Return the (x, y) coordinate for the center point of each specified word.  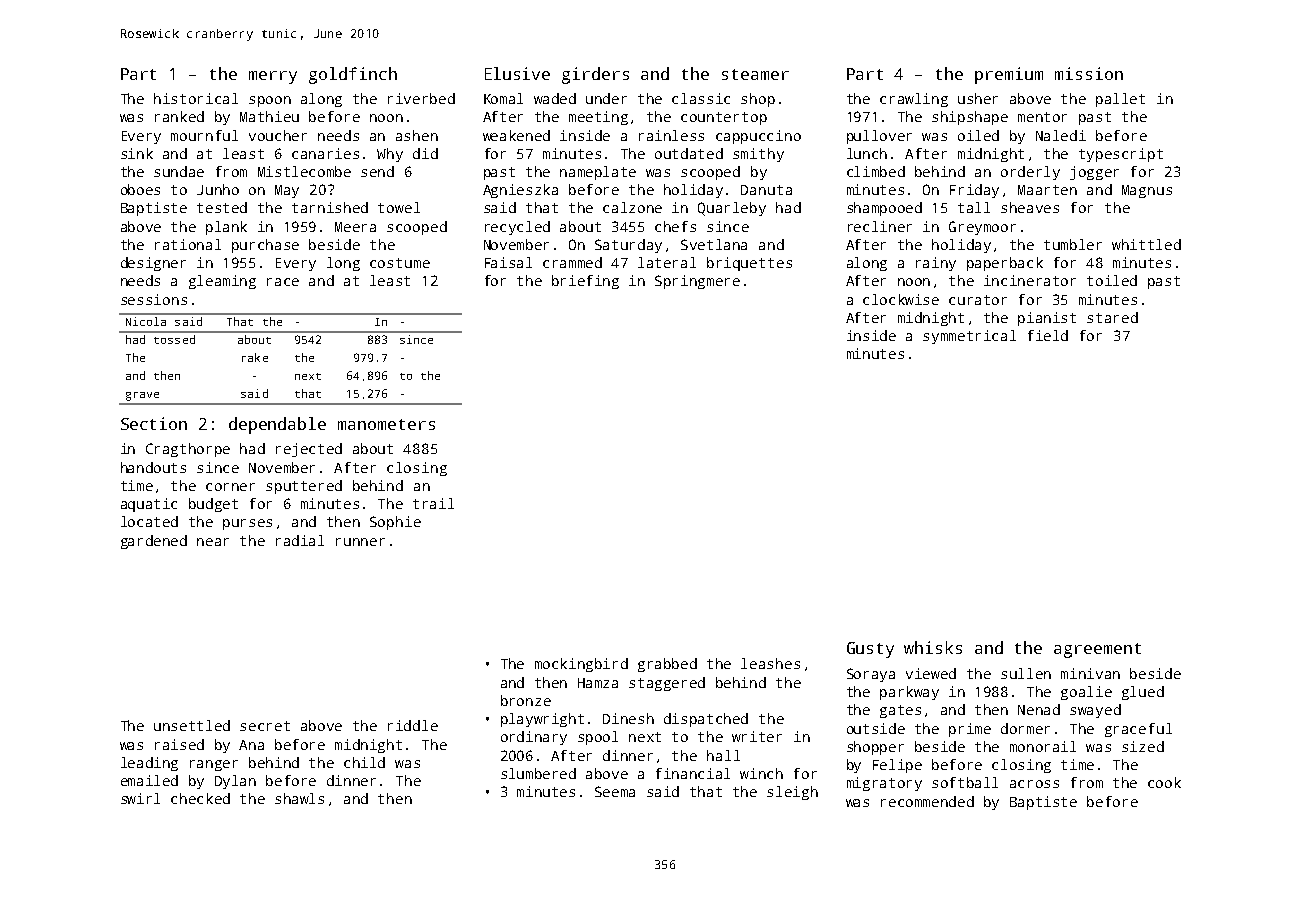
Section (154, 423)
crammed (572, 262)
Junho (218, 189)
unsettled (192, 725)
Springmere (697, 282)
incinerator (1030, 280)
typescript (1121, 155)
